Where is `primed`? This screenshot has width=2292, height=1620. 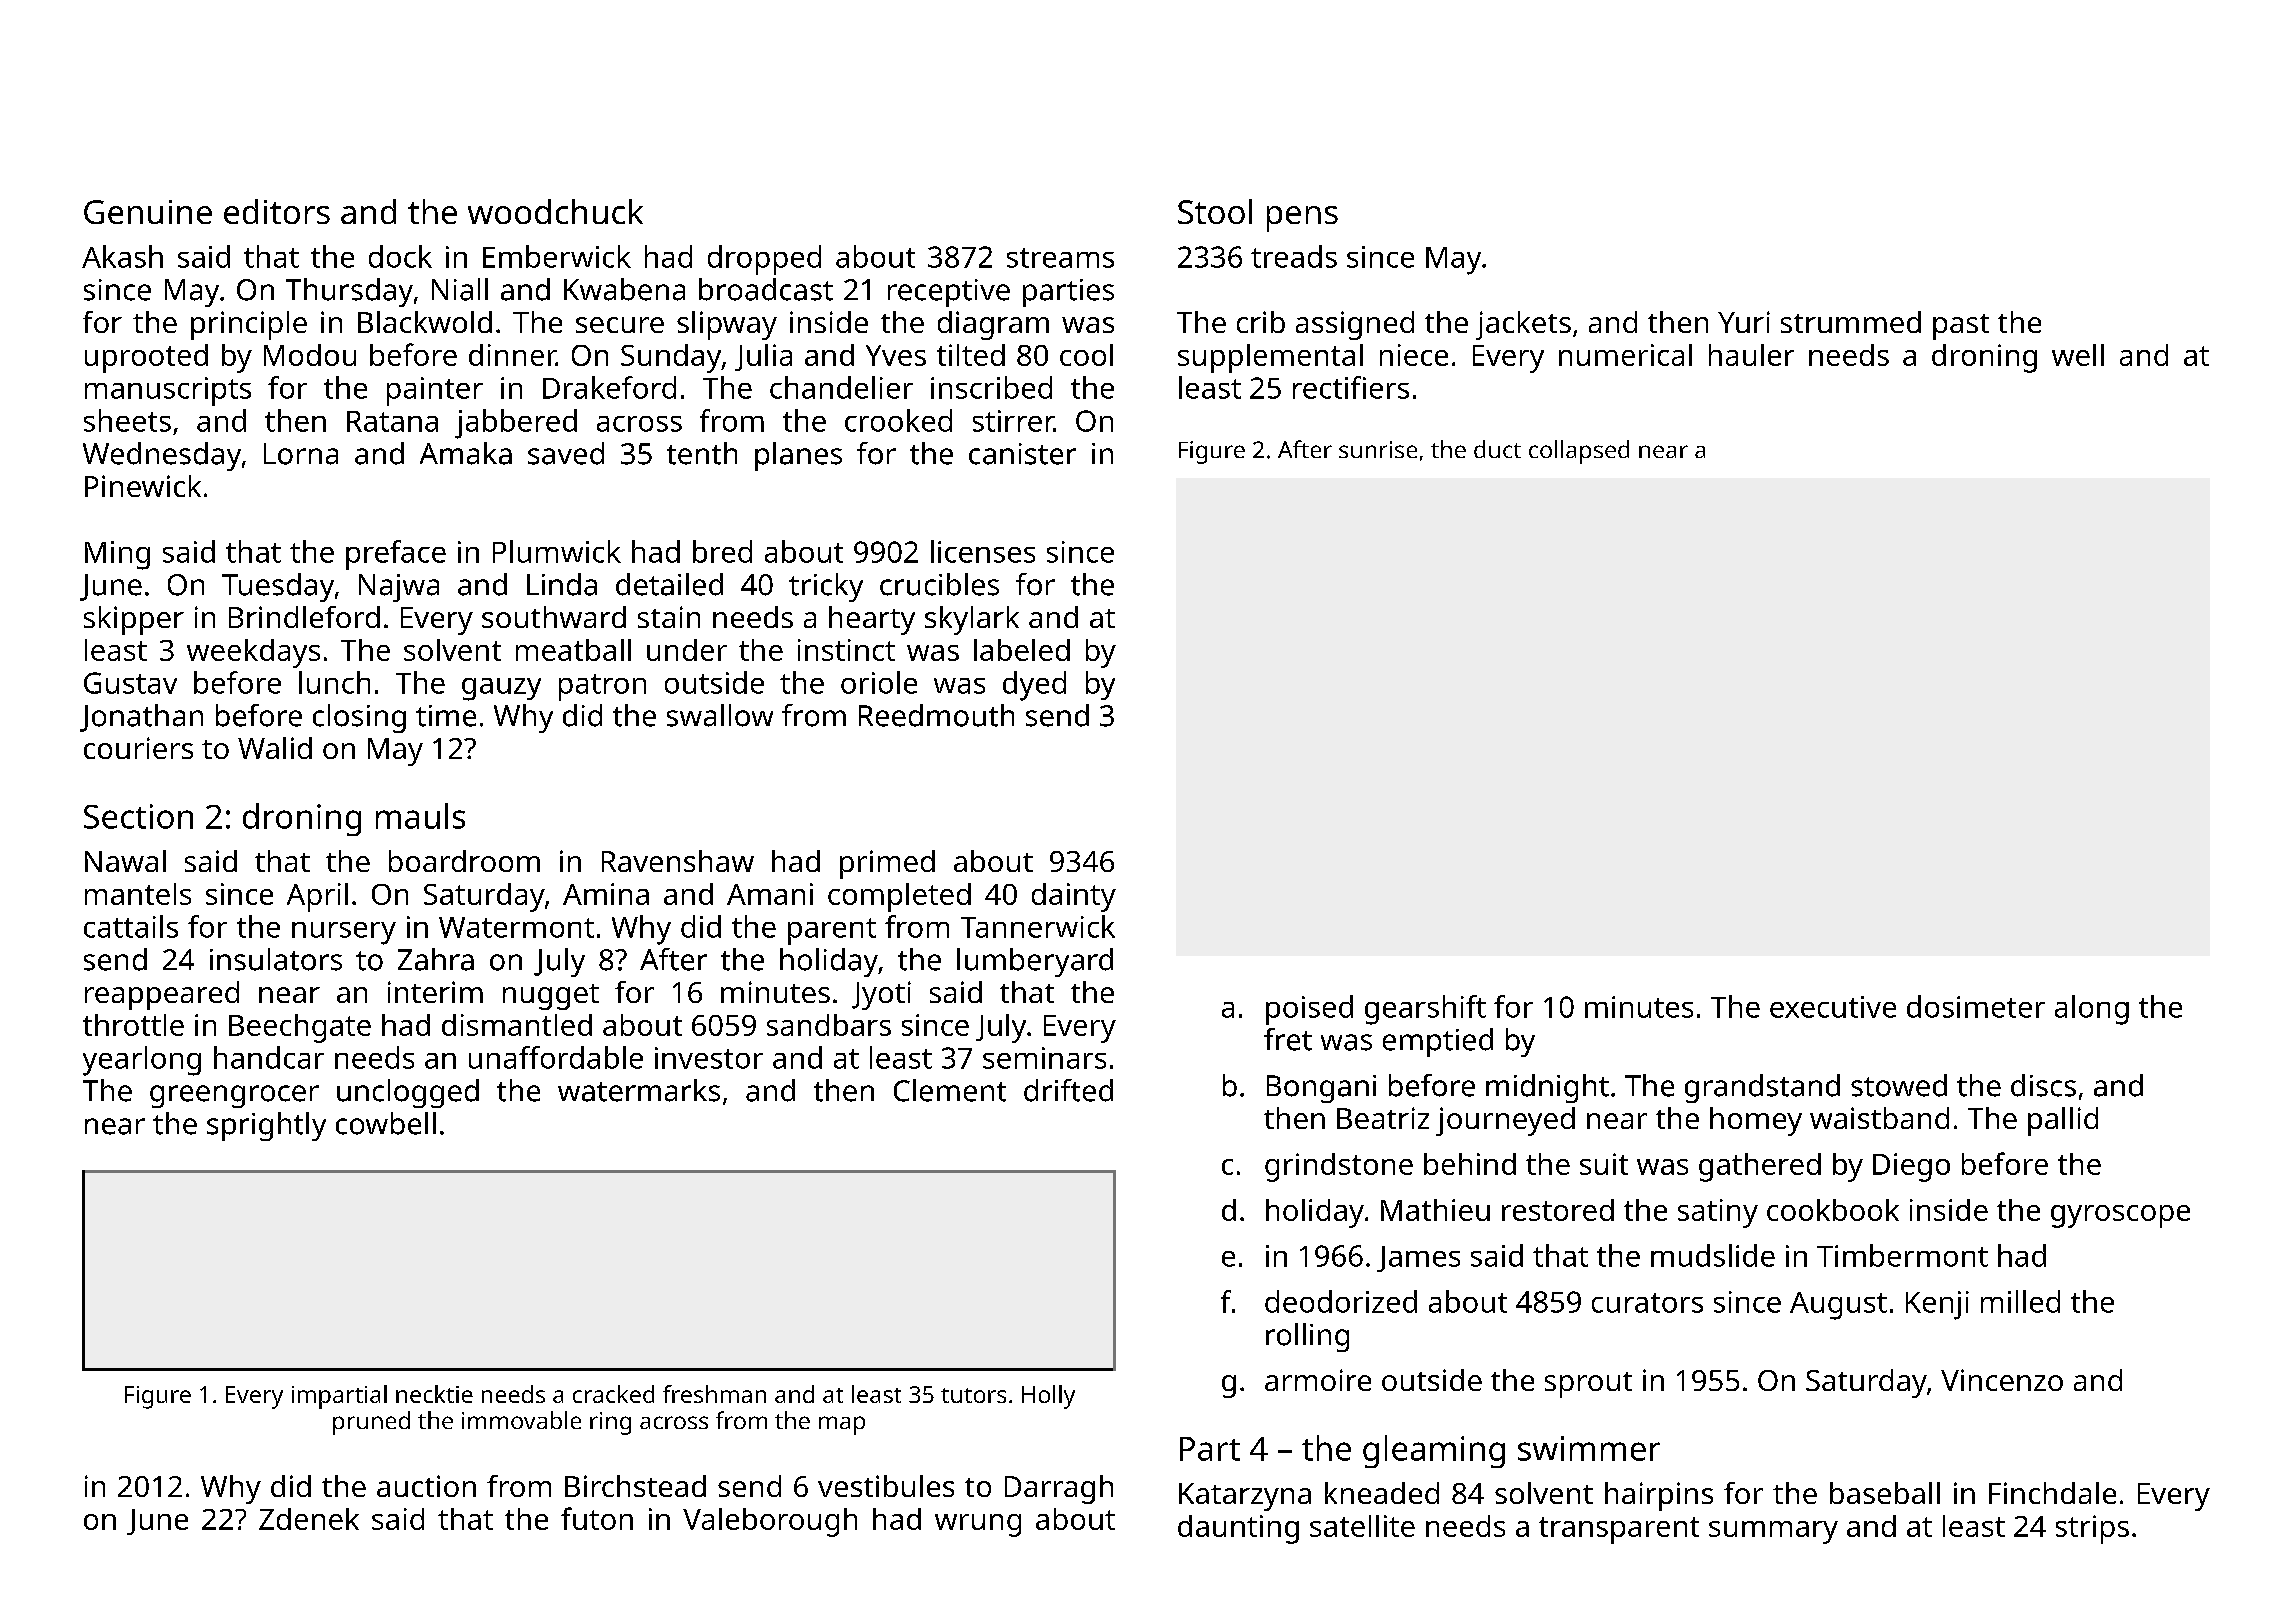 primed is located at coordinates (887, 864).
